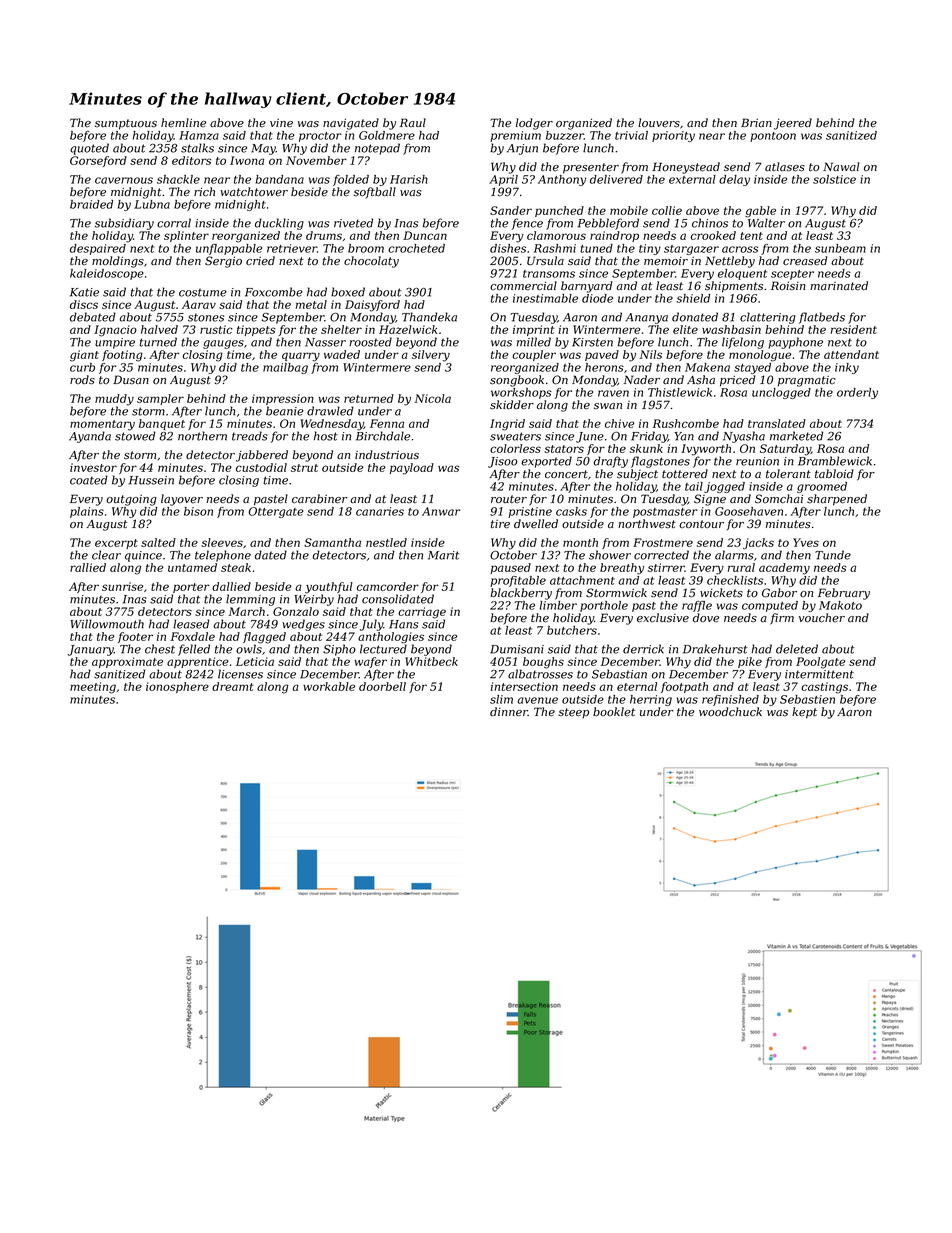  What do you see at coordinates (197, 148) in the screenshot?
I see `stalks` at bounding box center [197, 148].
